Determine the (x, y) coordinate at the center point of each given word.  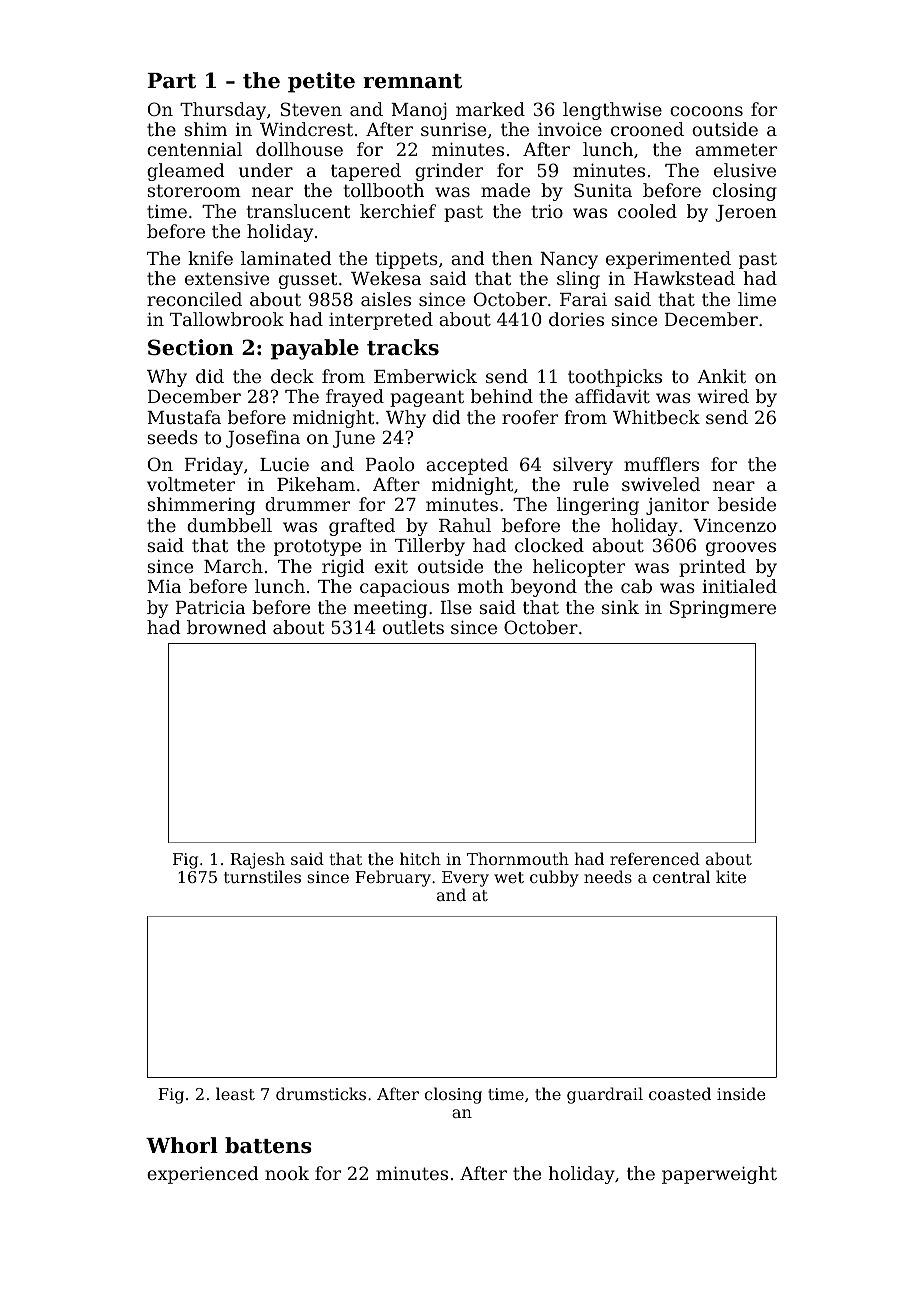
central (681, 876)
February (393, 878)
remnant (412, 81)
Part (171, 81)
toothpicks (615, 378)
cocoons (706, 111)
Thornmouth (518, 858)
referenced (655, 858)
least (235, 1093)
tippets (406, 260)
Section (191, 347)
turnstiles (262, 876)
